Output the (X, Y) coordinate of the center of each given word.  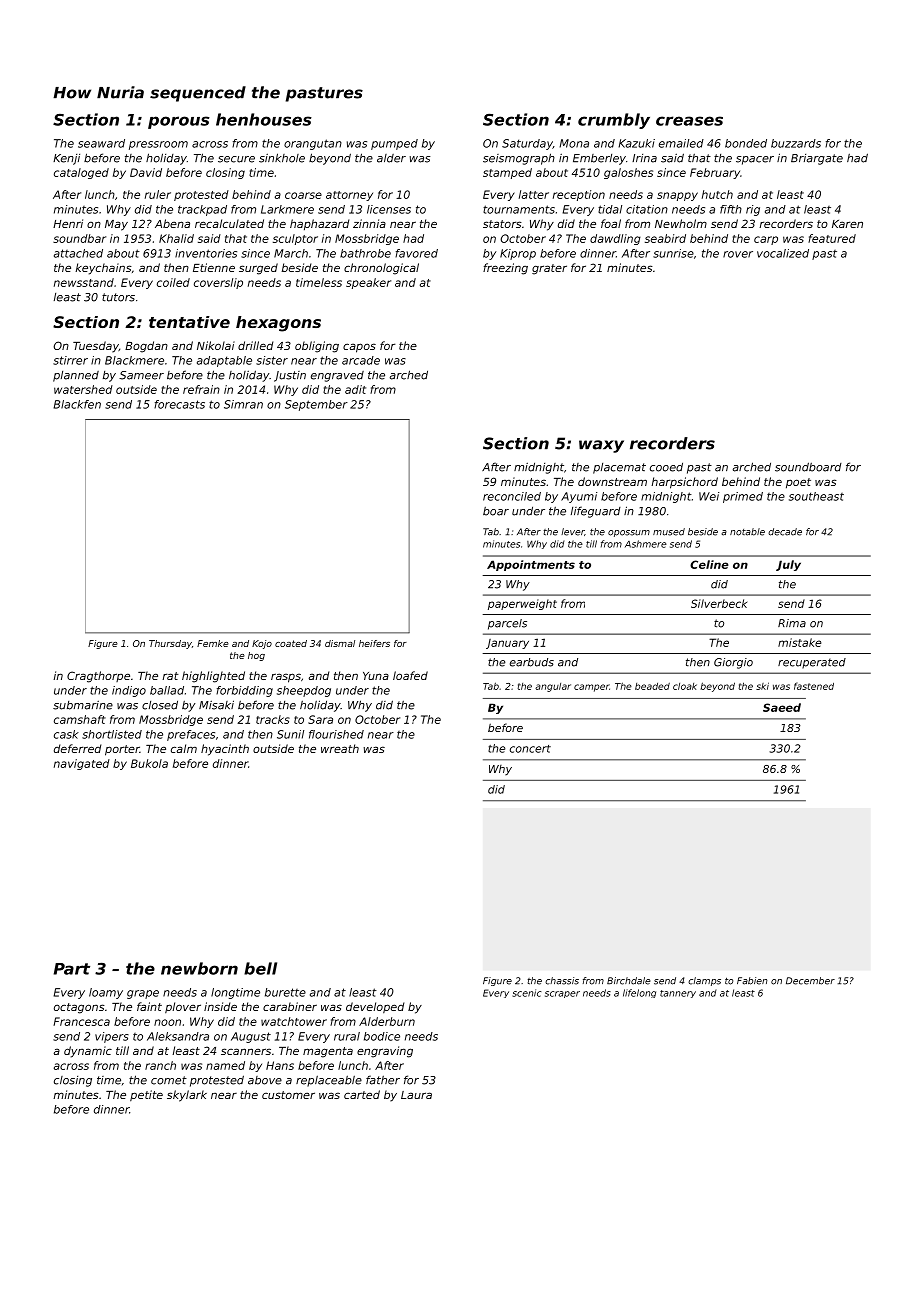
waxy (601, 446)
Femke (213, 643)
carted (362, 1094)
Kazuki (636, 143)
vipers (112, 1037)
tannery (678, 994)
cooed (666, 467)
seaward (101, 143)
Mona (574, 143)
